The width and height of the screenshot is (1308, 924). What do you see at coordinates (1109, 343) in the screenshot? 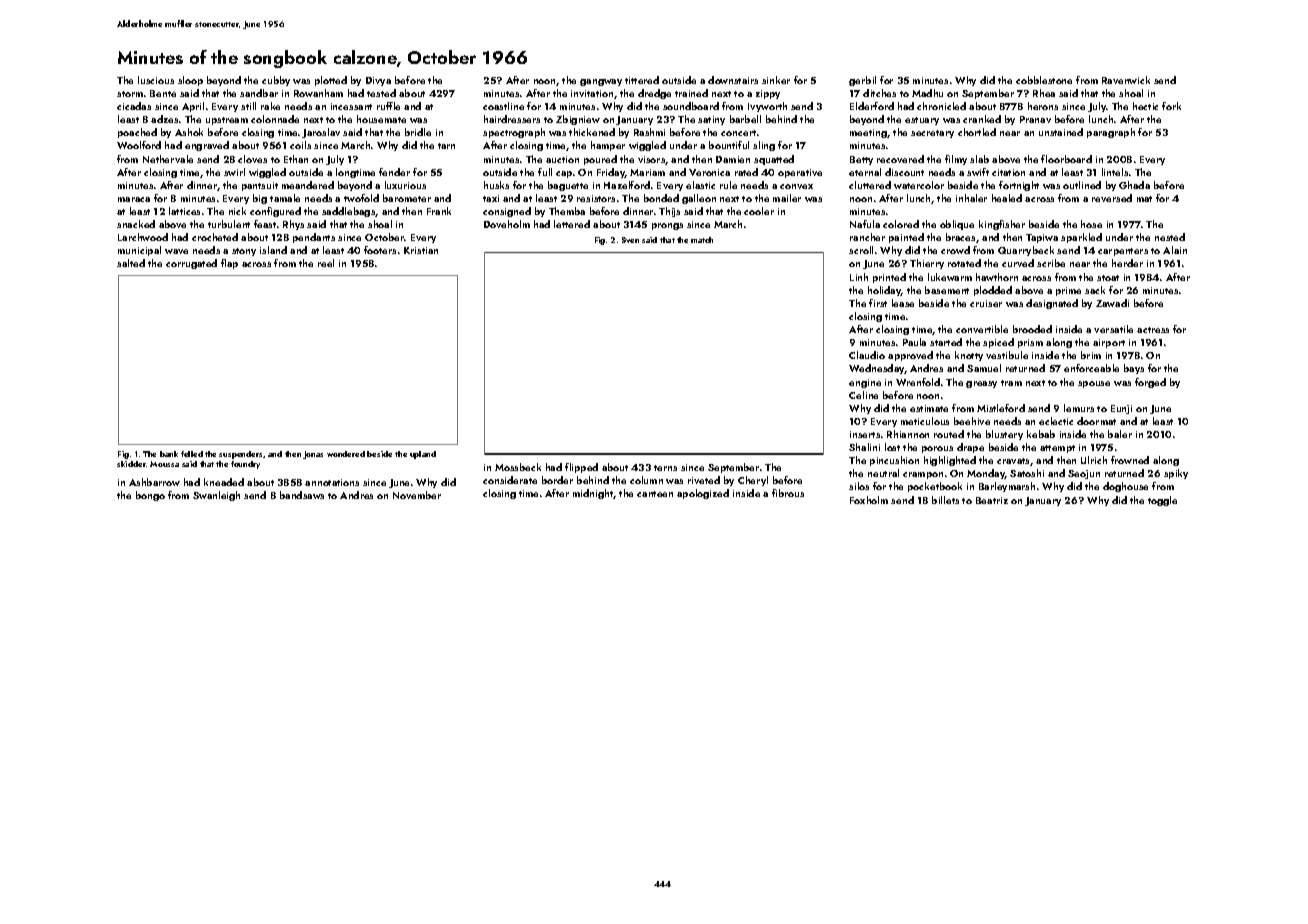
I see `airport` at bounding box center [1109, 343].
